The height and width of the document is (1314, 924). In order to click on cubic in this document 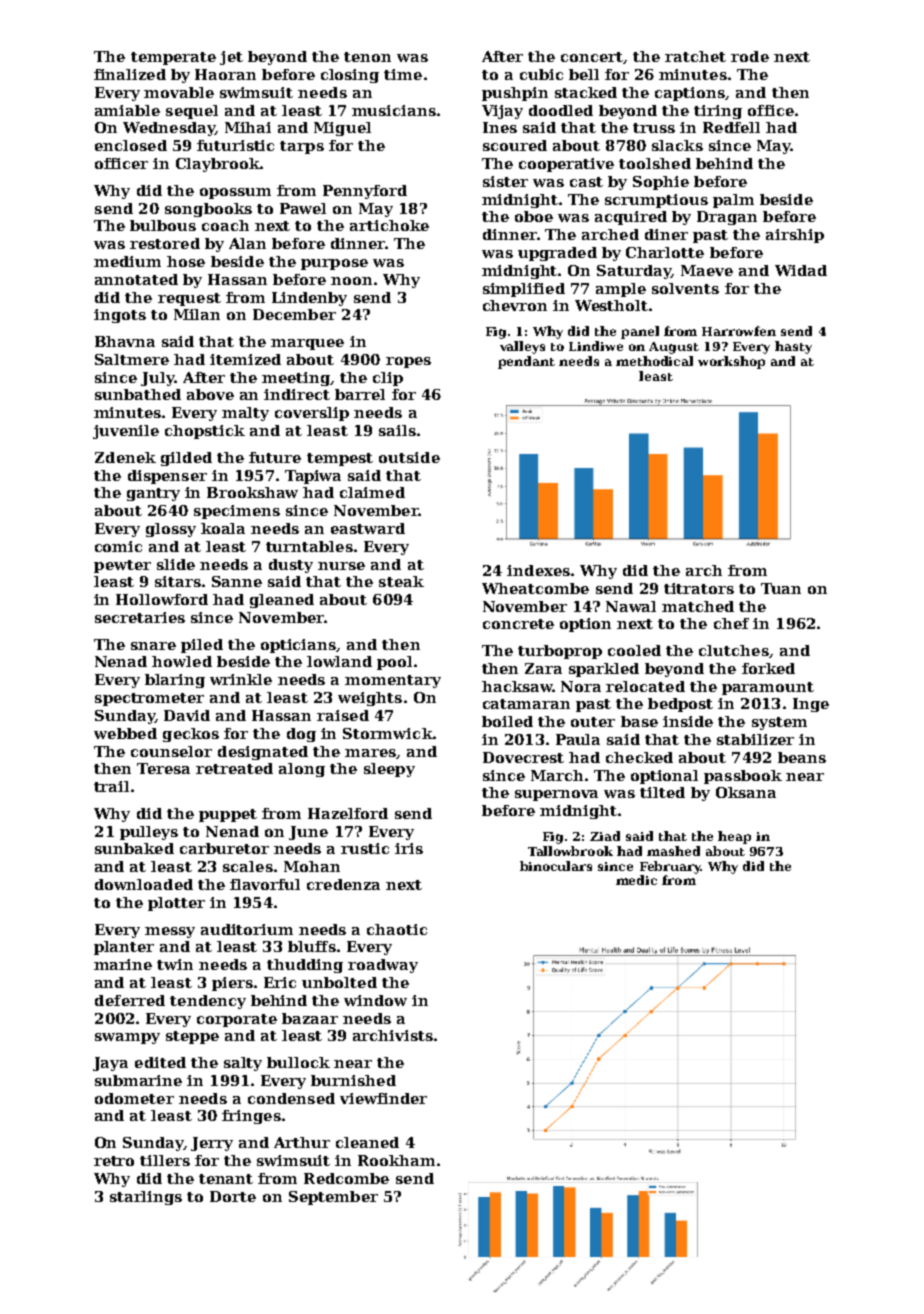, I will do `click(541, 74)`.
